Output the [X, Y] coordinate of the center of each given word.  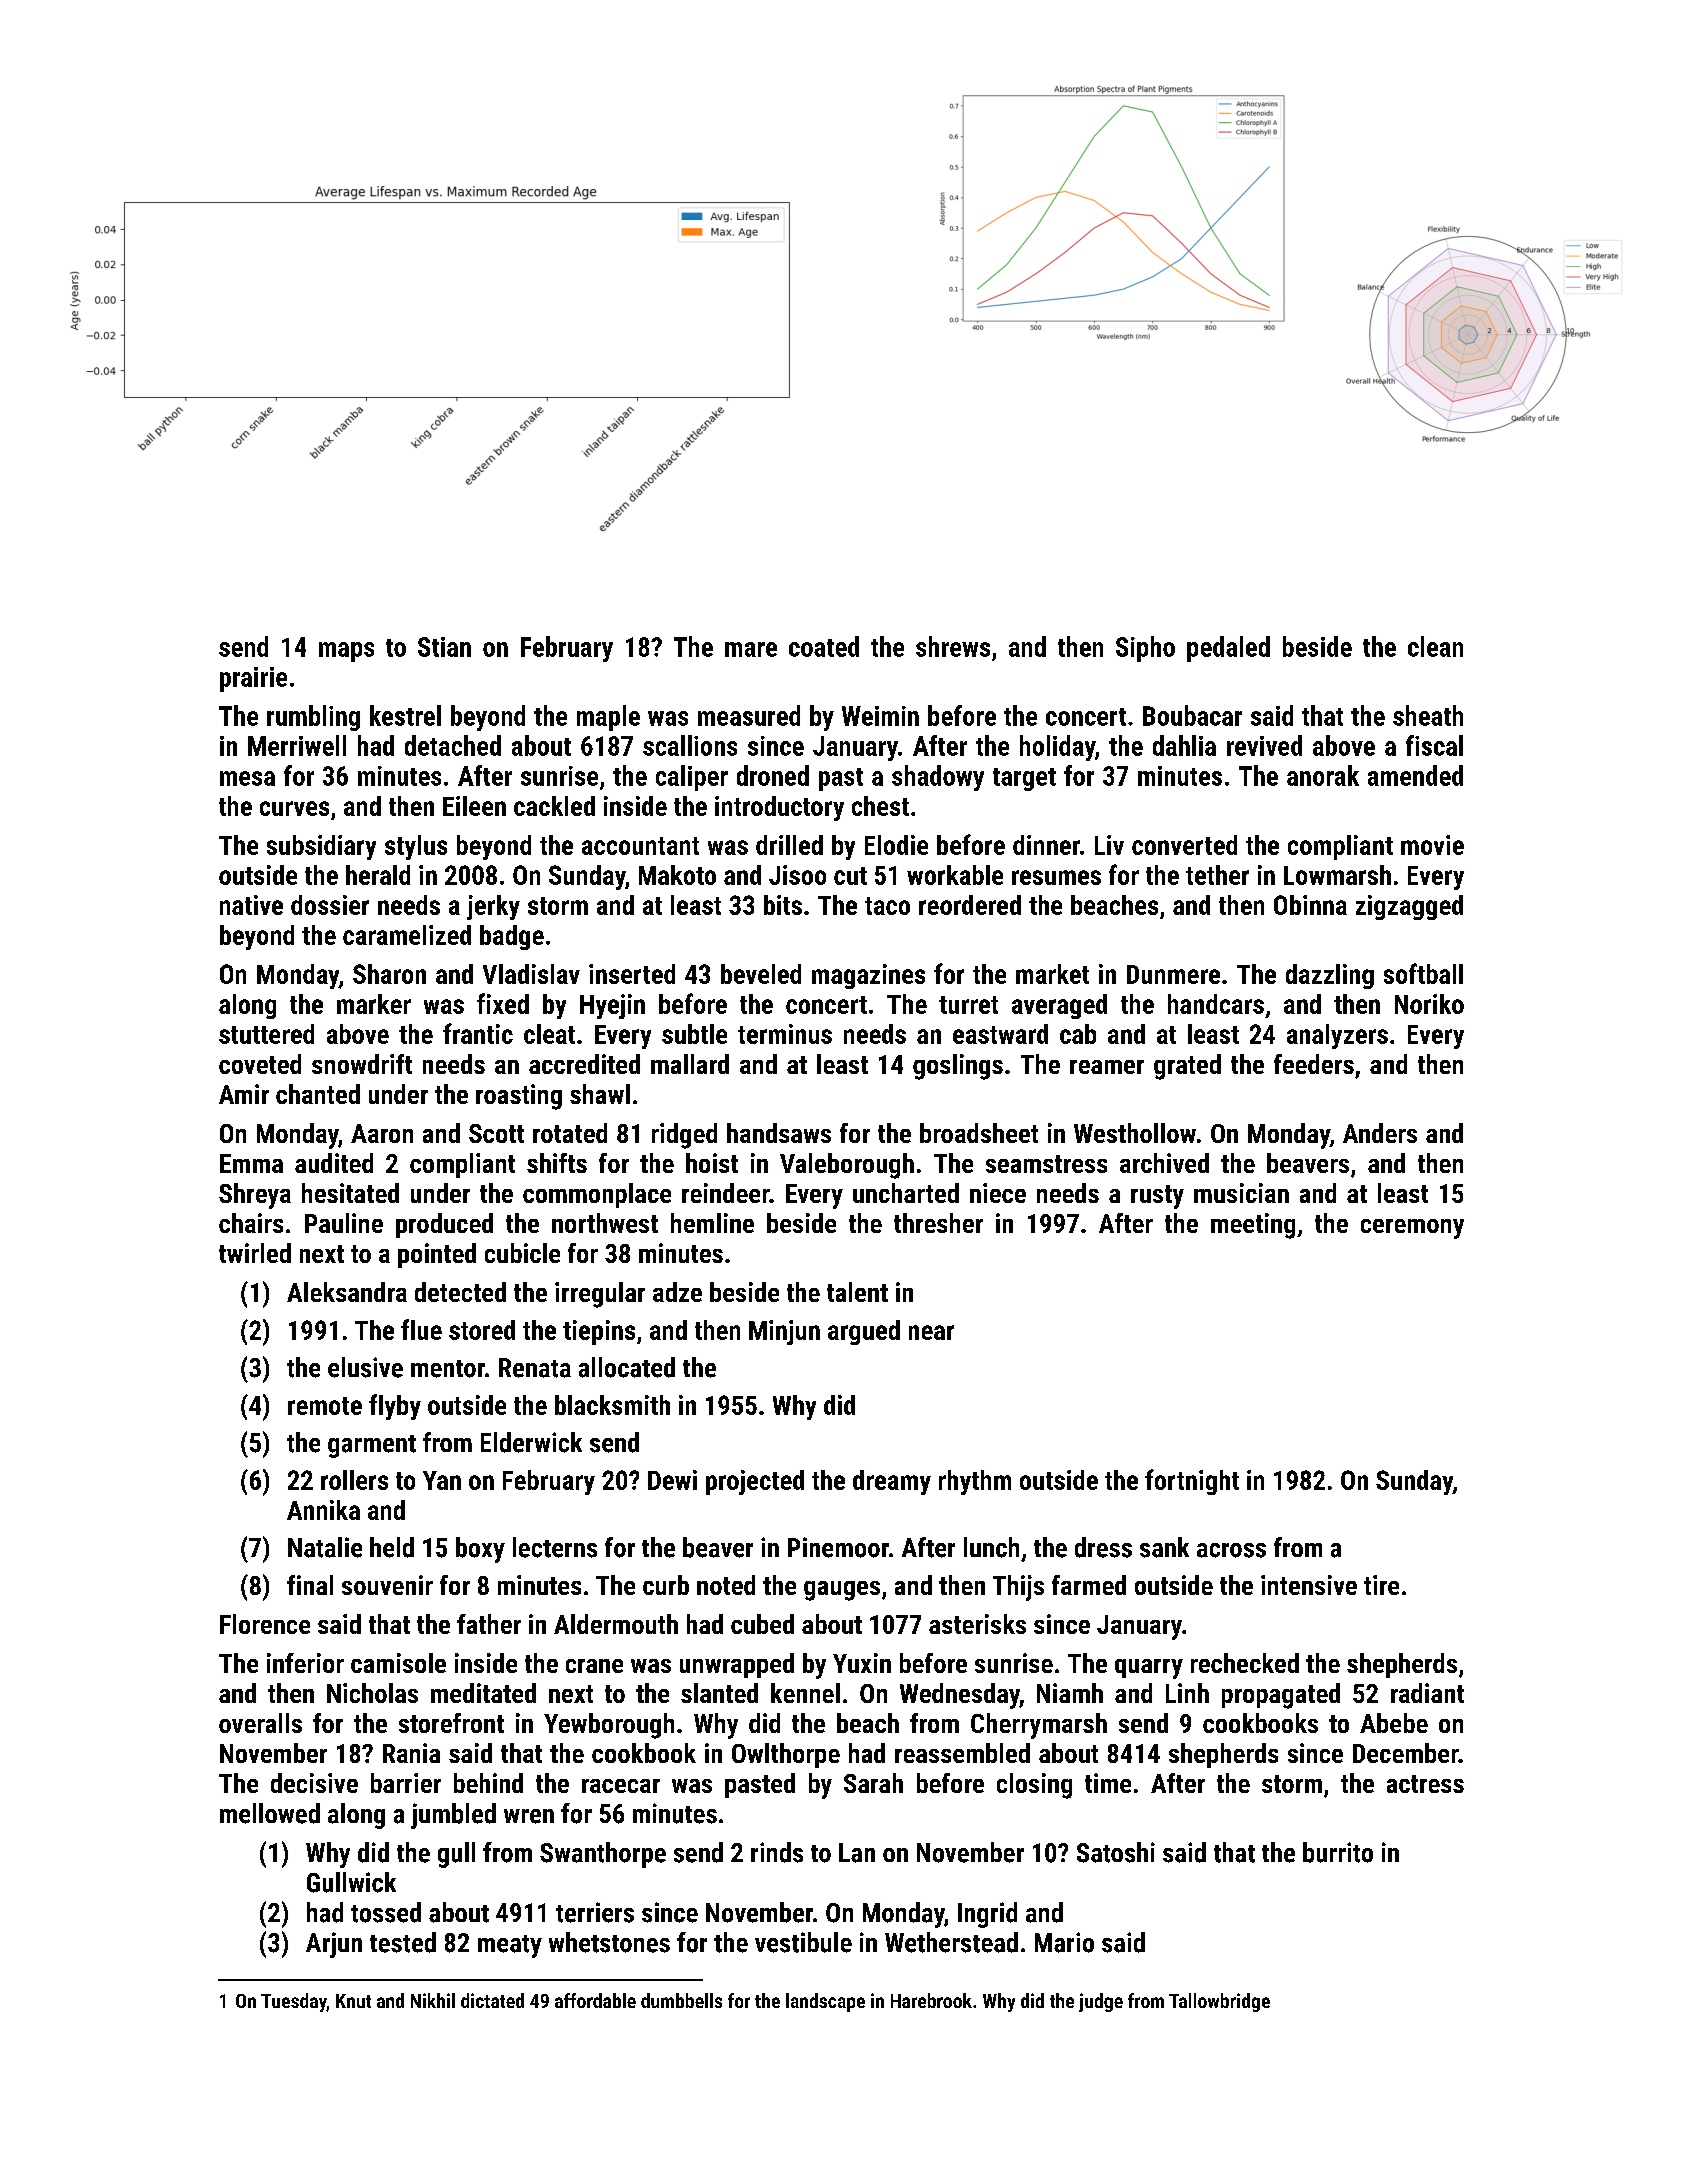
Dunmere [1173, 974]
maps [346, 652]
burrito [1338, 1852]
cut [850, 876]
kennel [805, 1693]
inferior [305, 1663]
